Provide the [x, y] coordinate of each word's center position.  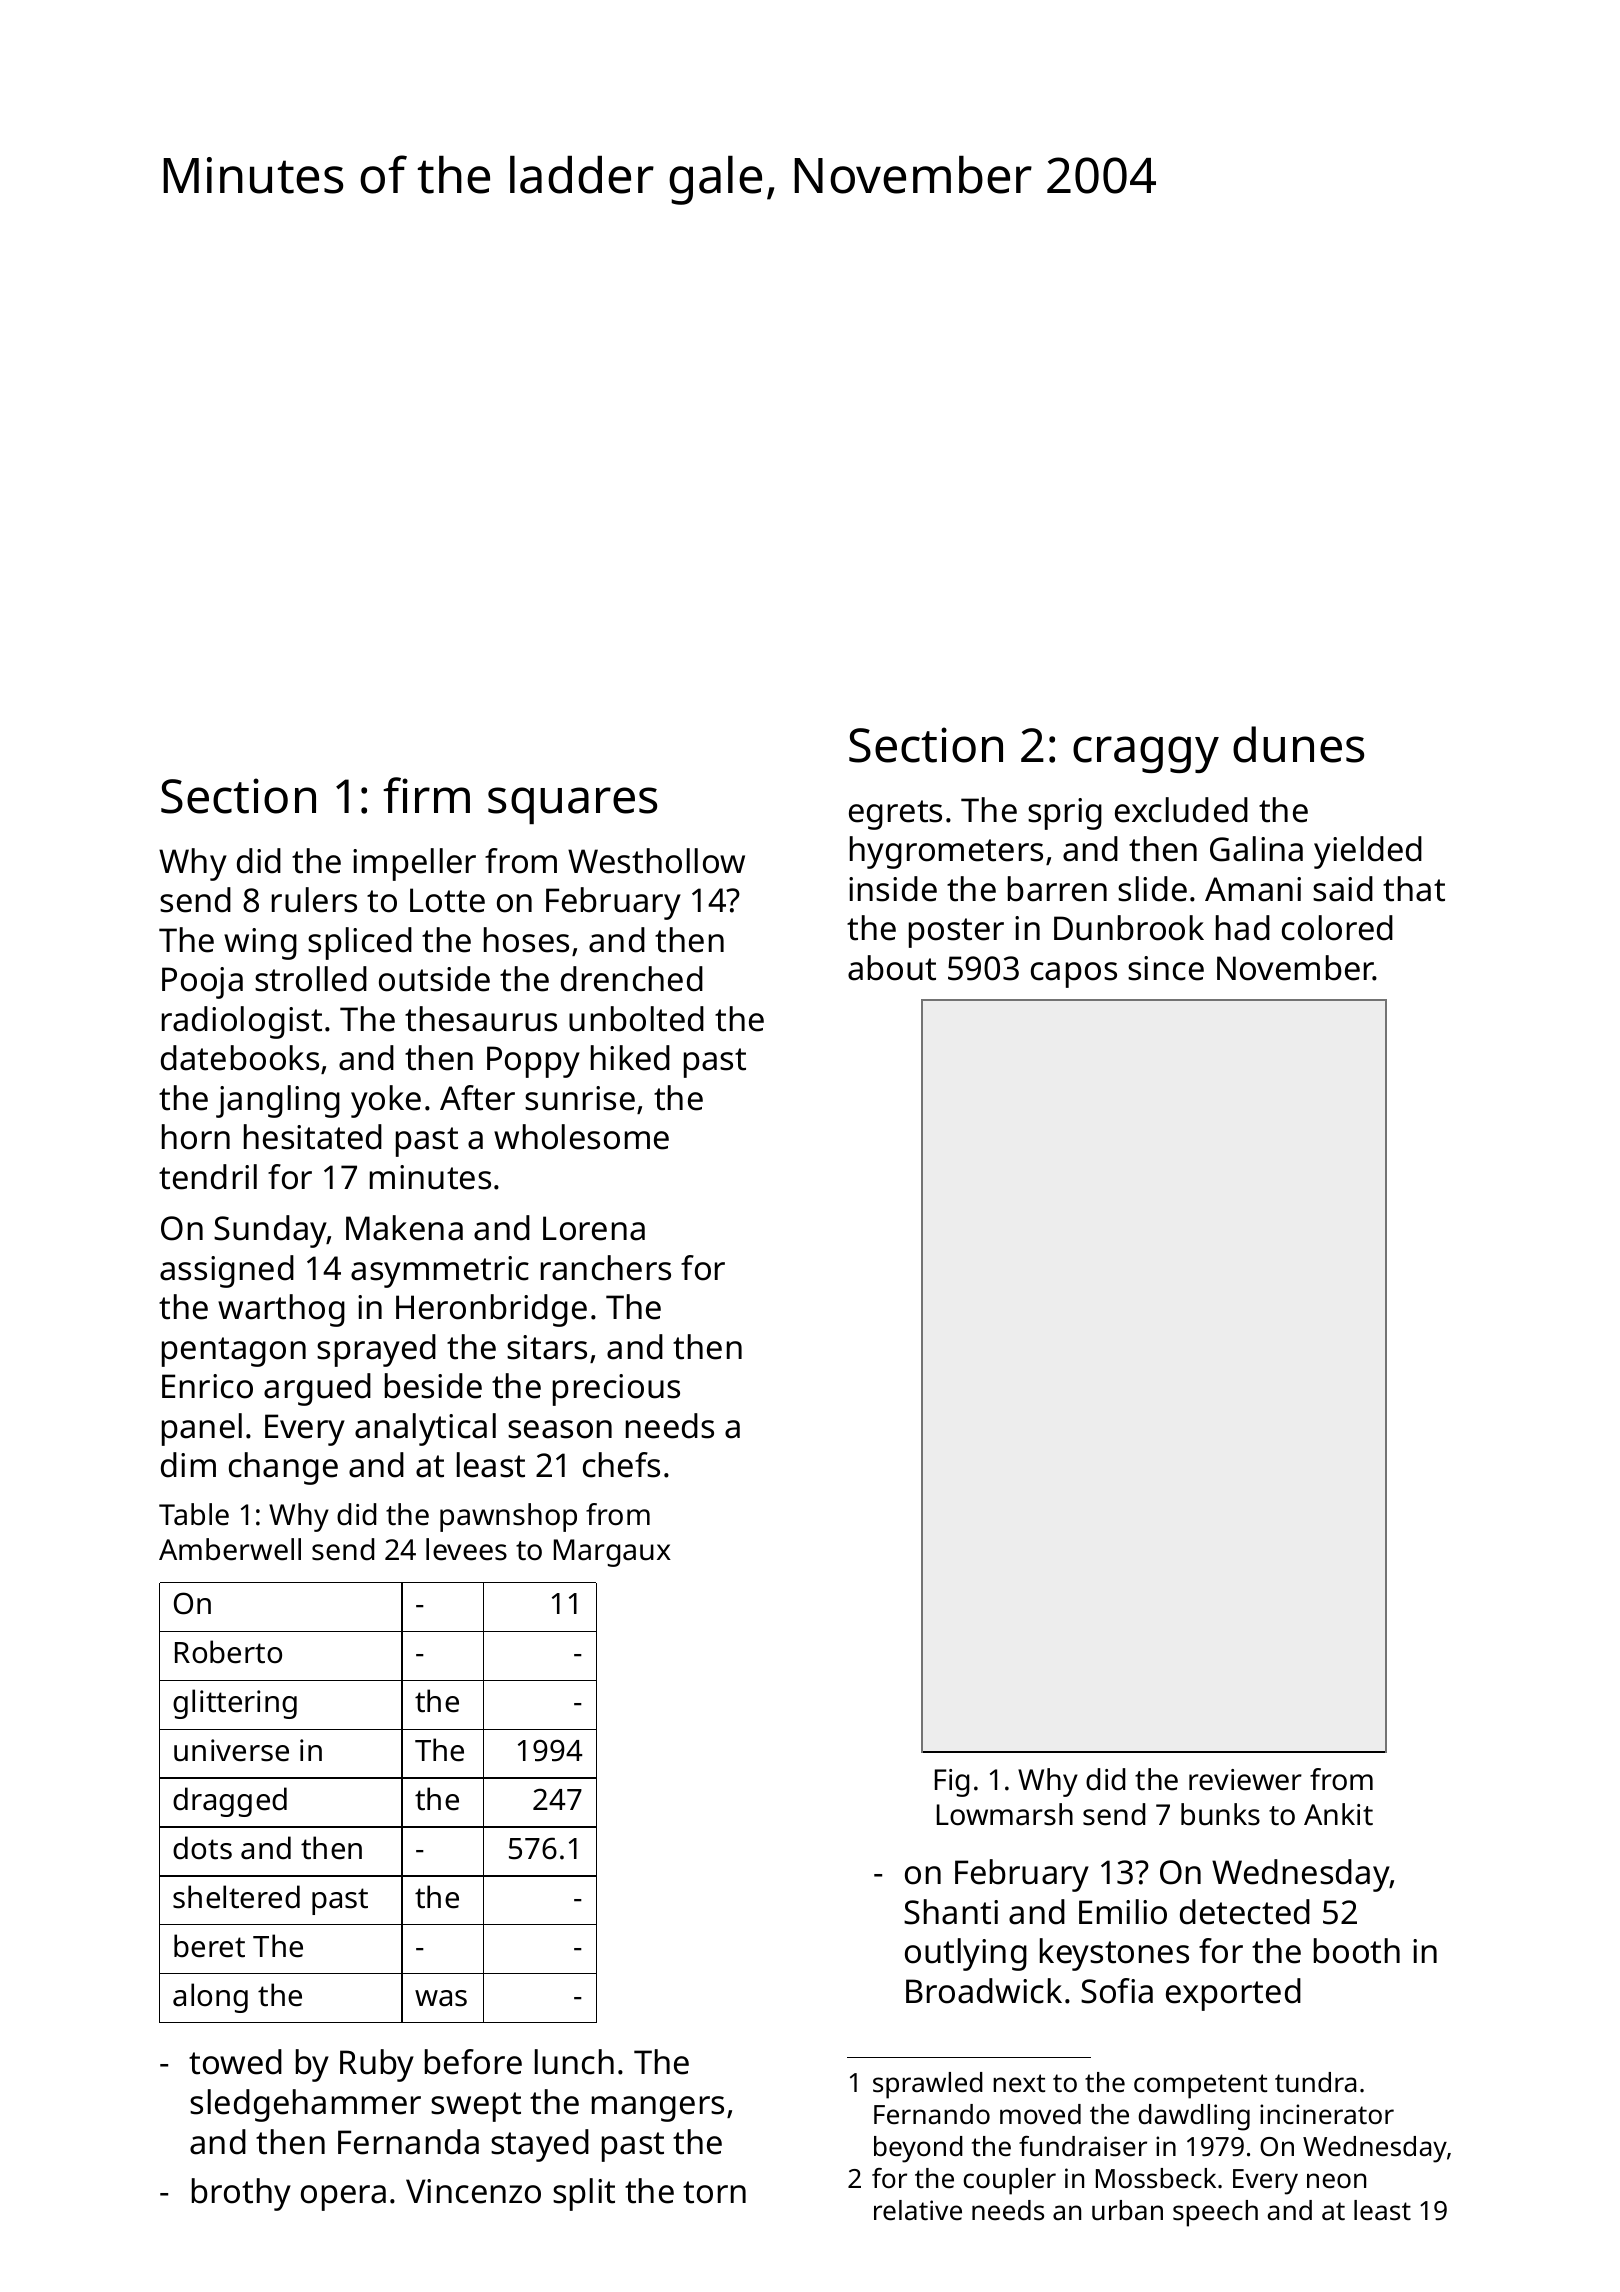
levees [466, 1549]
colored [1337, 928]
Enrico [207, 1386]
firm [426, 795]
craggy [1146, 754]
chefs [621, 1465]
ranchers [606, 1268]
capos [1074, 975]
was [441, 1998]
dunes [1298, 744]
